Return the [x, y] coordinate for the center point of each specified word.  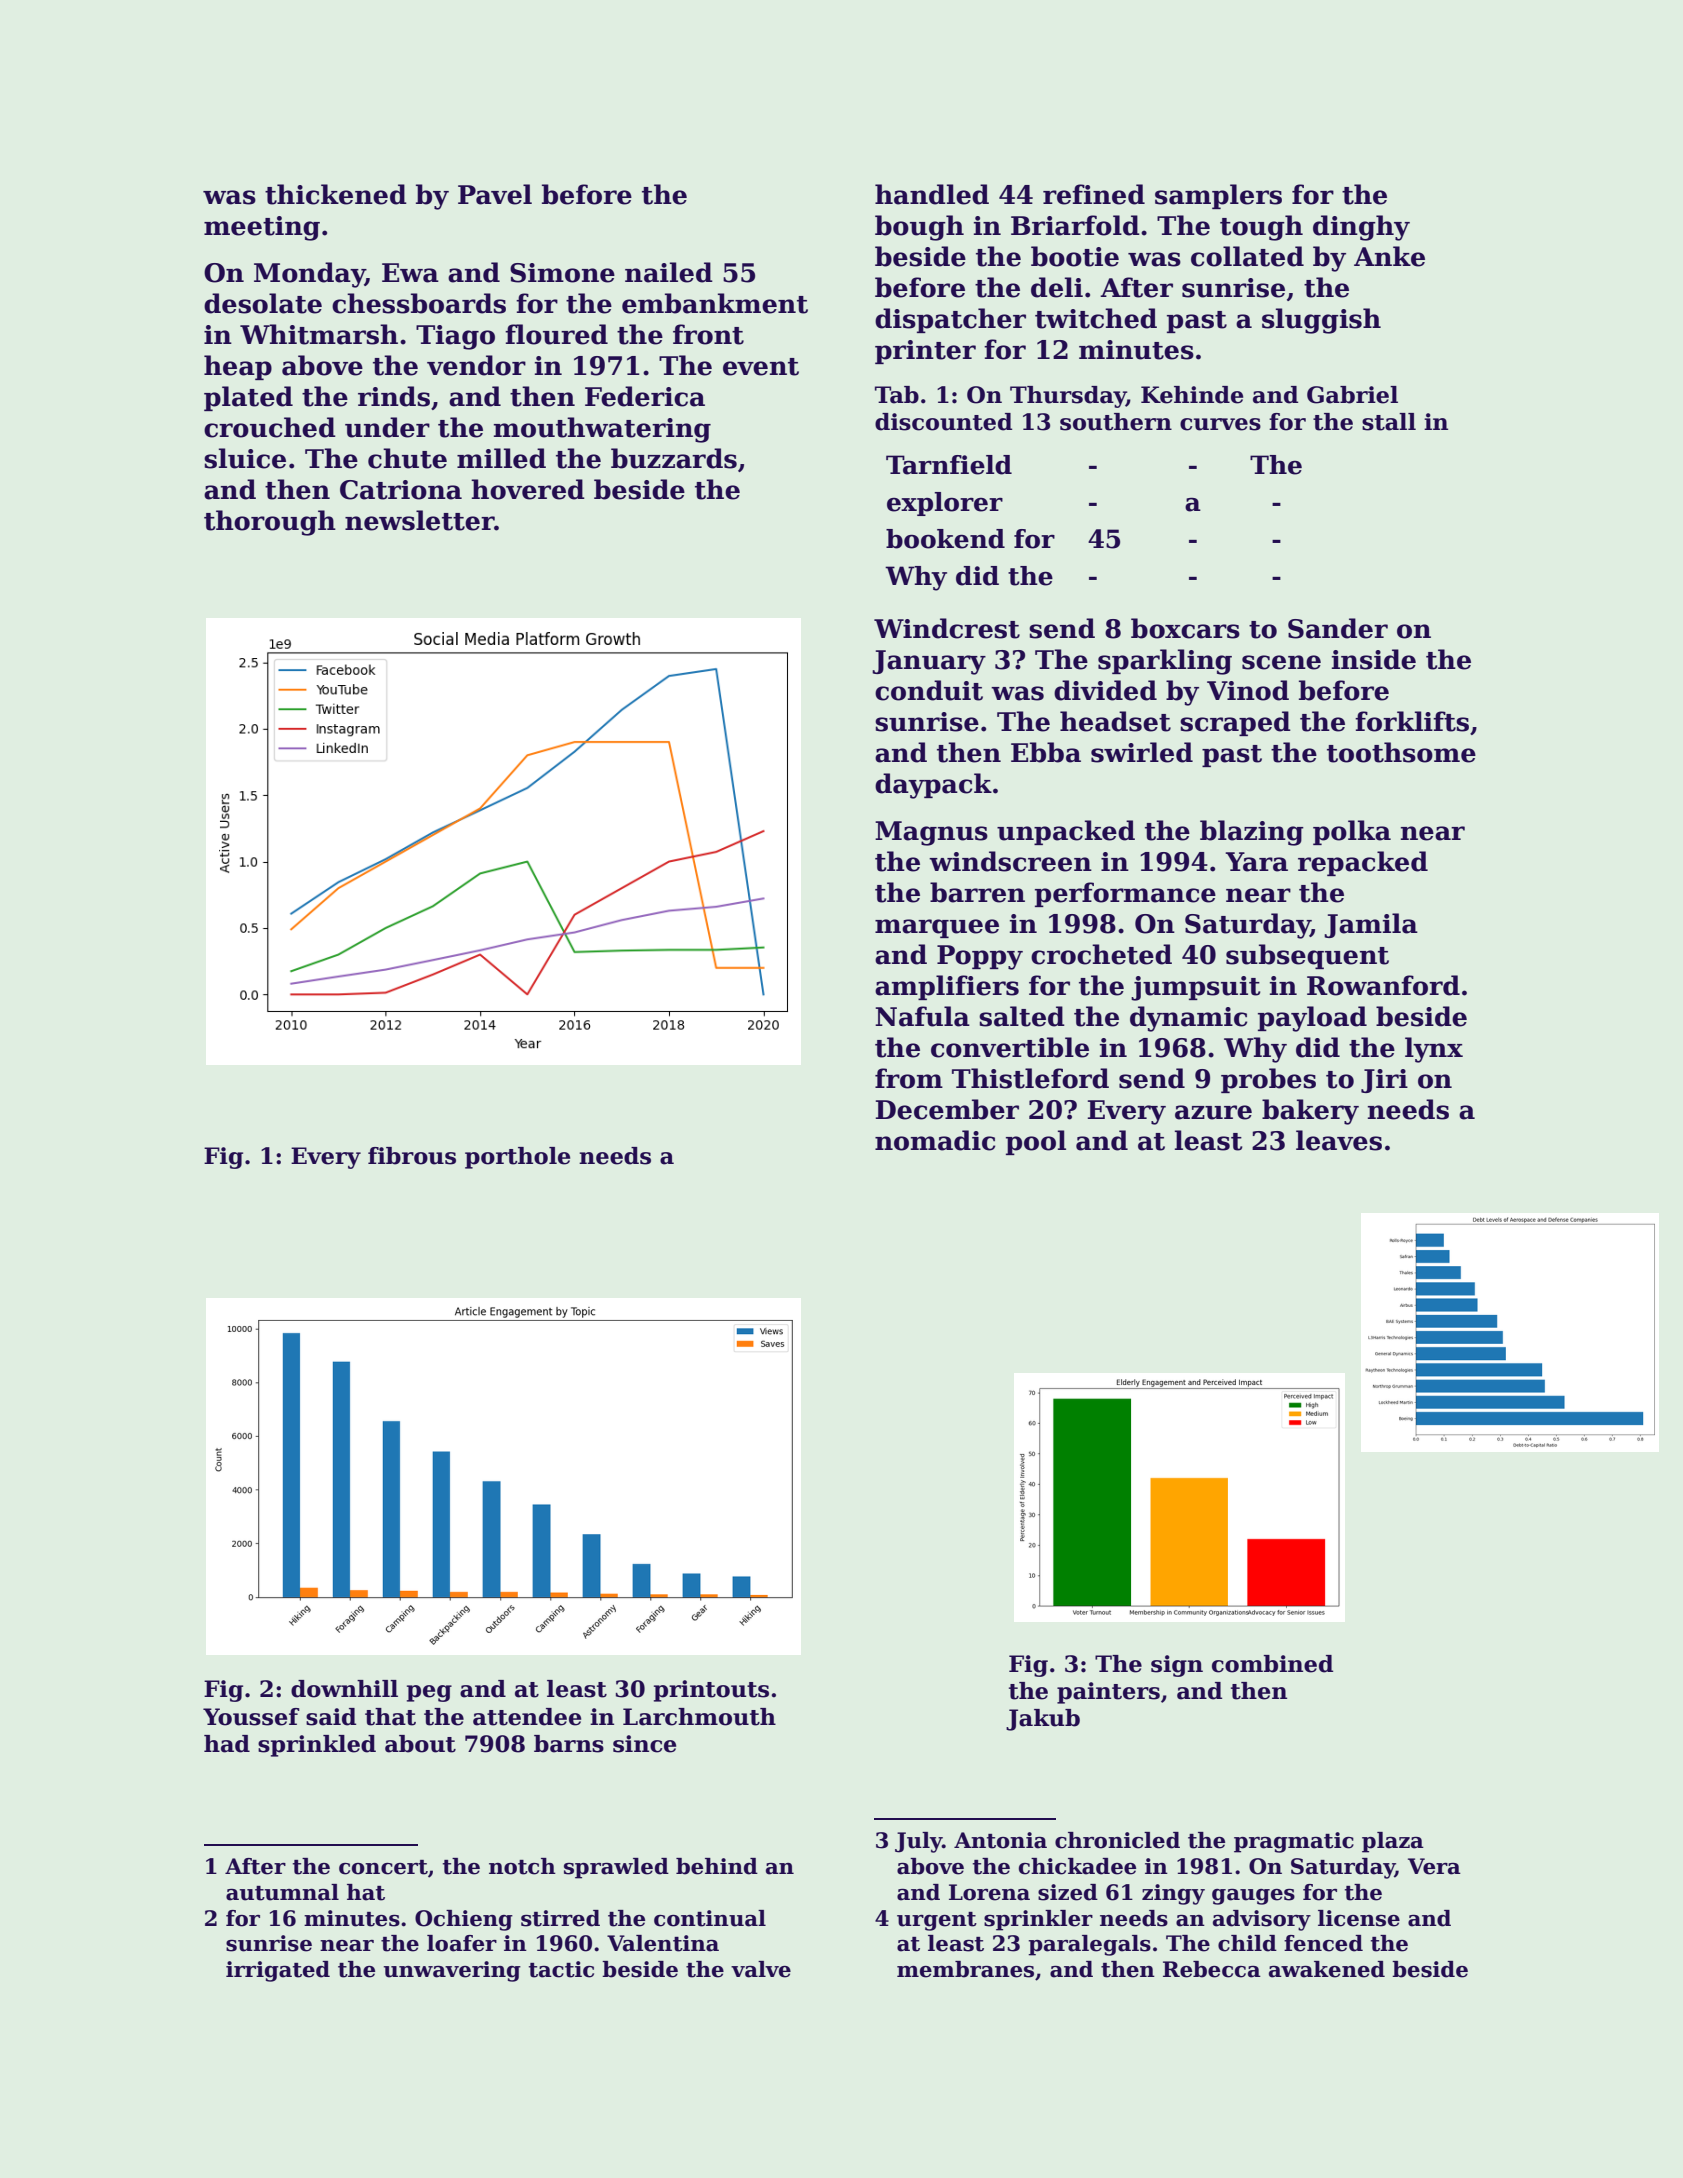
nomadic [935, 1140]
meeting [262, 228]
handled [932, 194]
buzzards [674, 458]
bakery [1310, 1112]
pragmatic [1294, 1842]
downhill [344, 1689]
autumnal [282, 1892]
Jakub [1043, 1720]
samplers [1218, 196]
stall [1389, 422]
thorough [270, 523]
